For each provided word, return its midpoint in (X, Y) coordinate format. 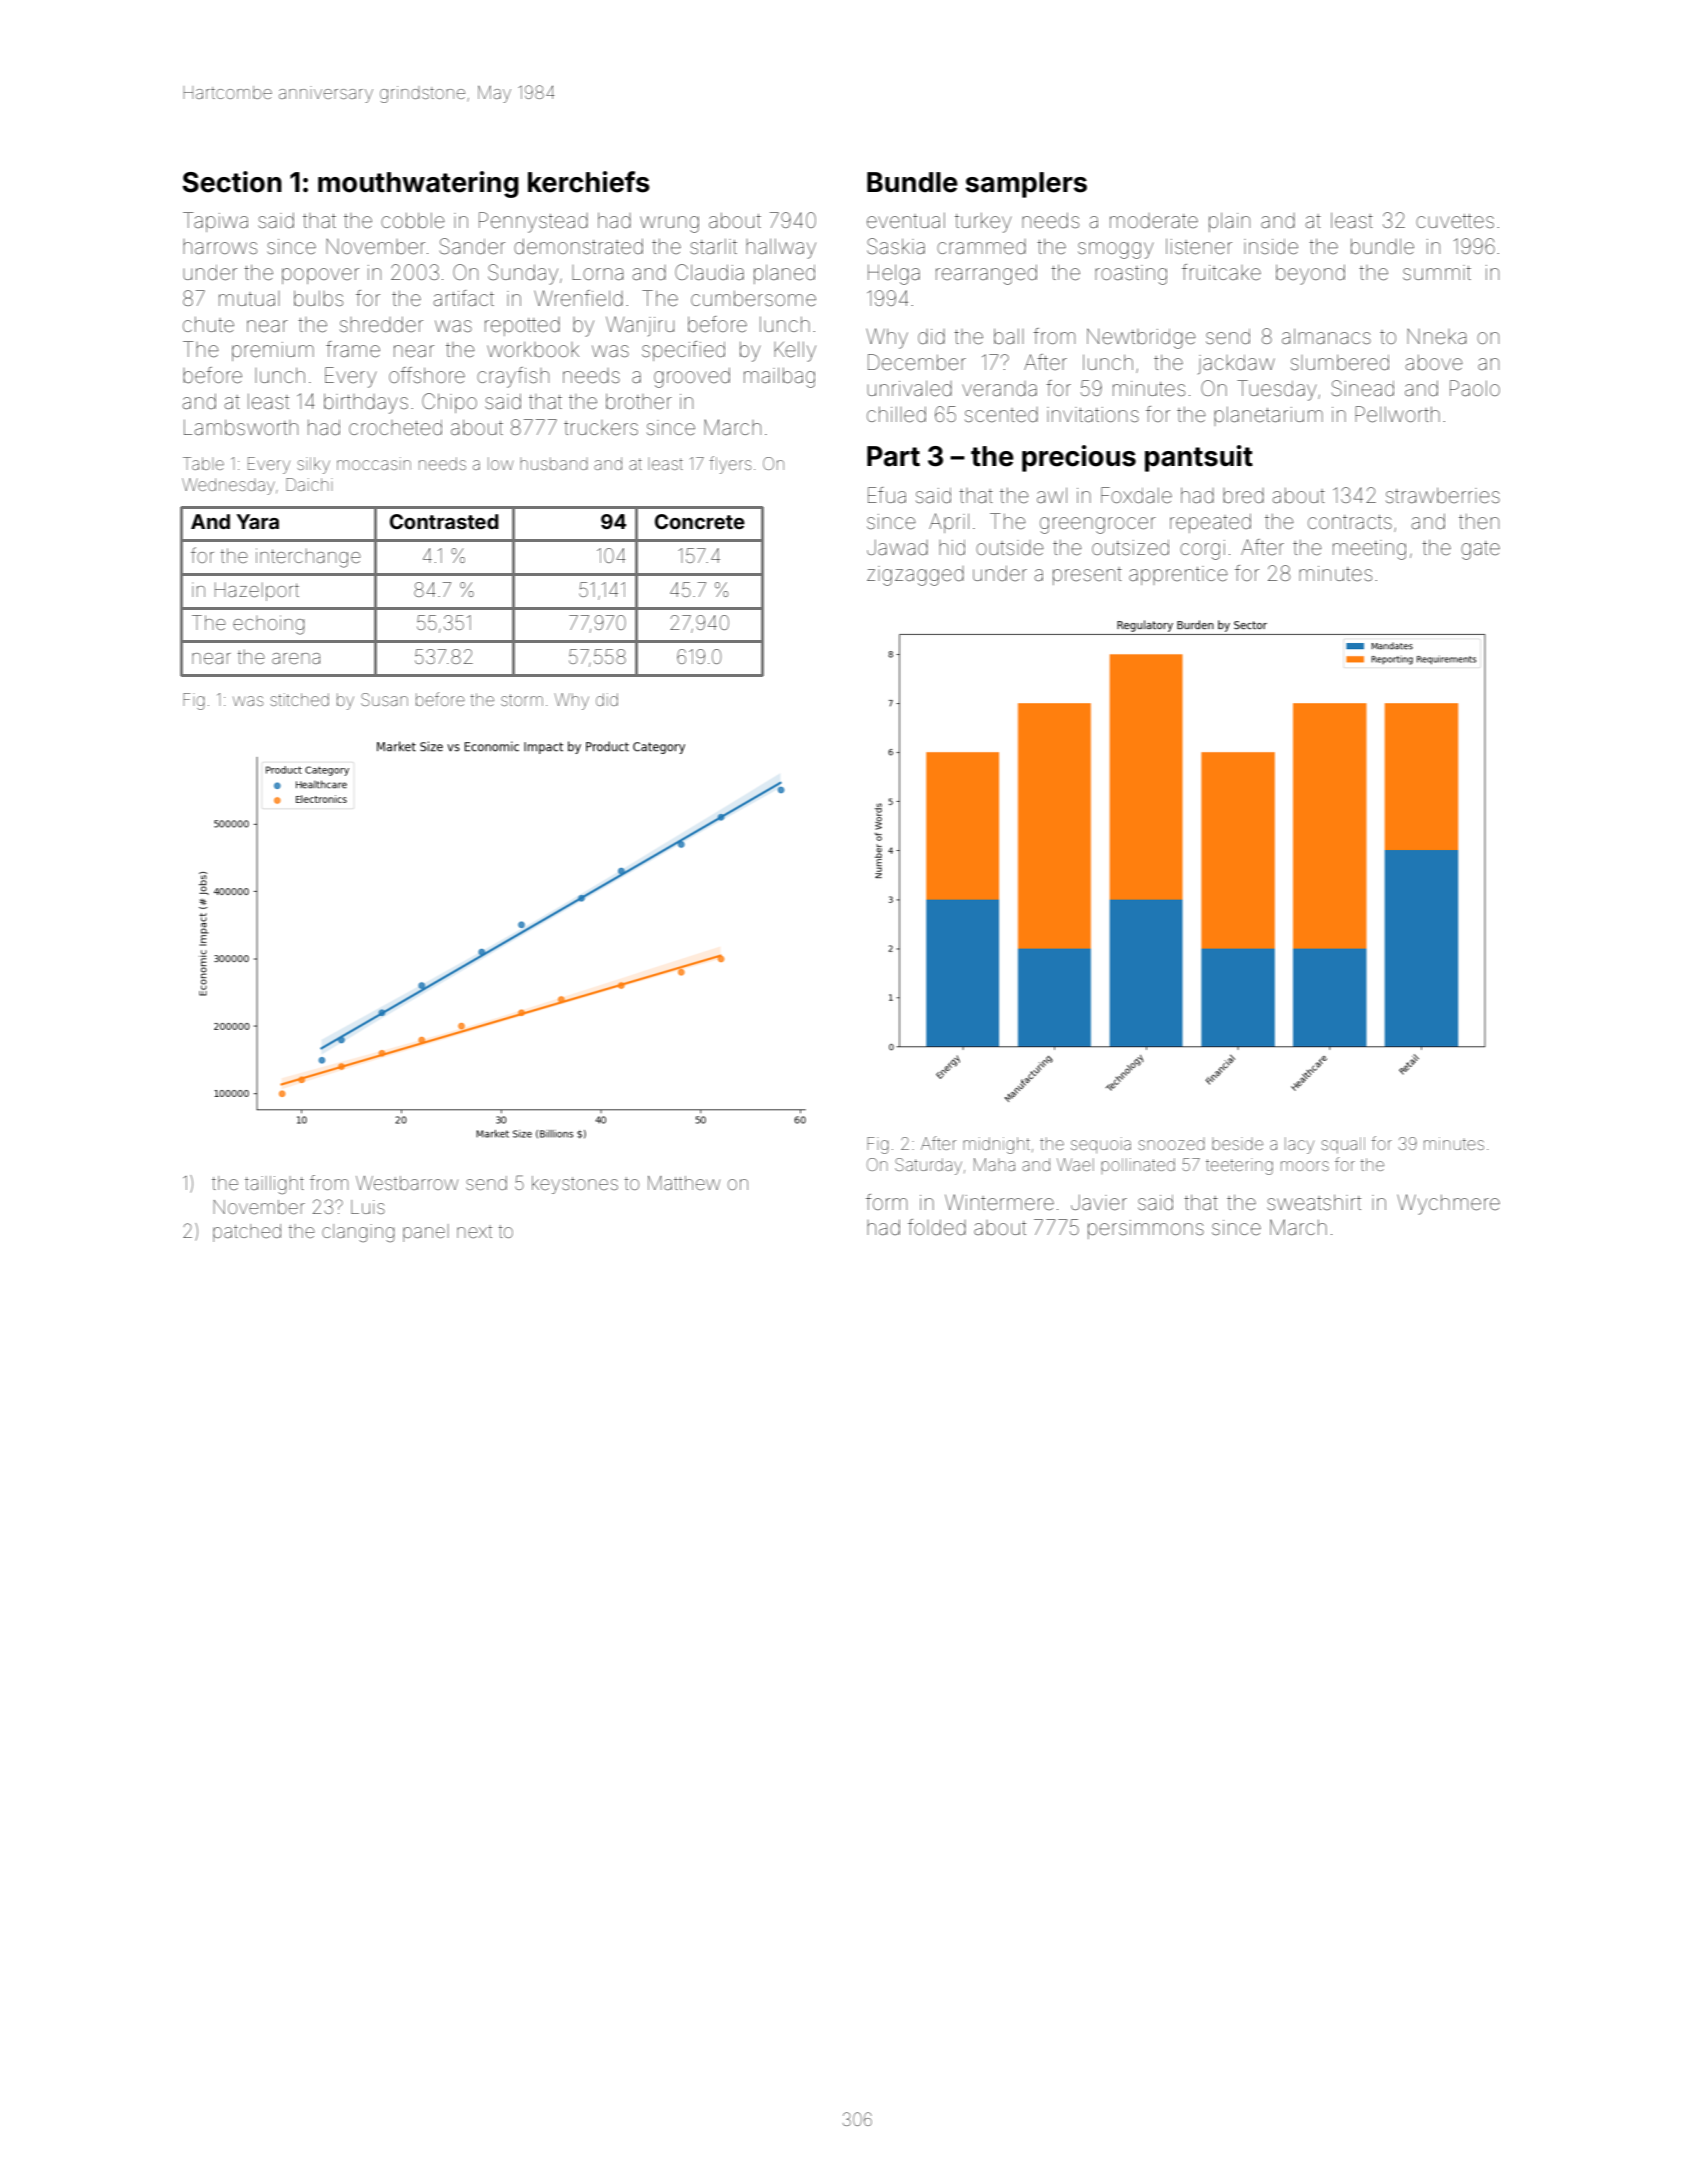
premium (273, 351)
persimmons (1146, 1229)
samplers (1026, 185)
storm (522, 700)
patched (247, 1233)
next (474, 1231)
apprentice (1178, 575)
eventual (906, 220)
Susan (384, 699)
